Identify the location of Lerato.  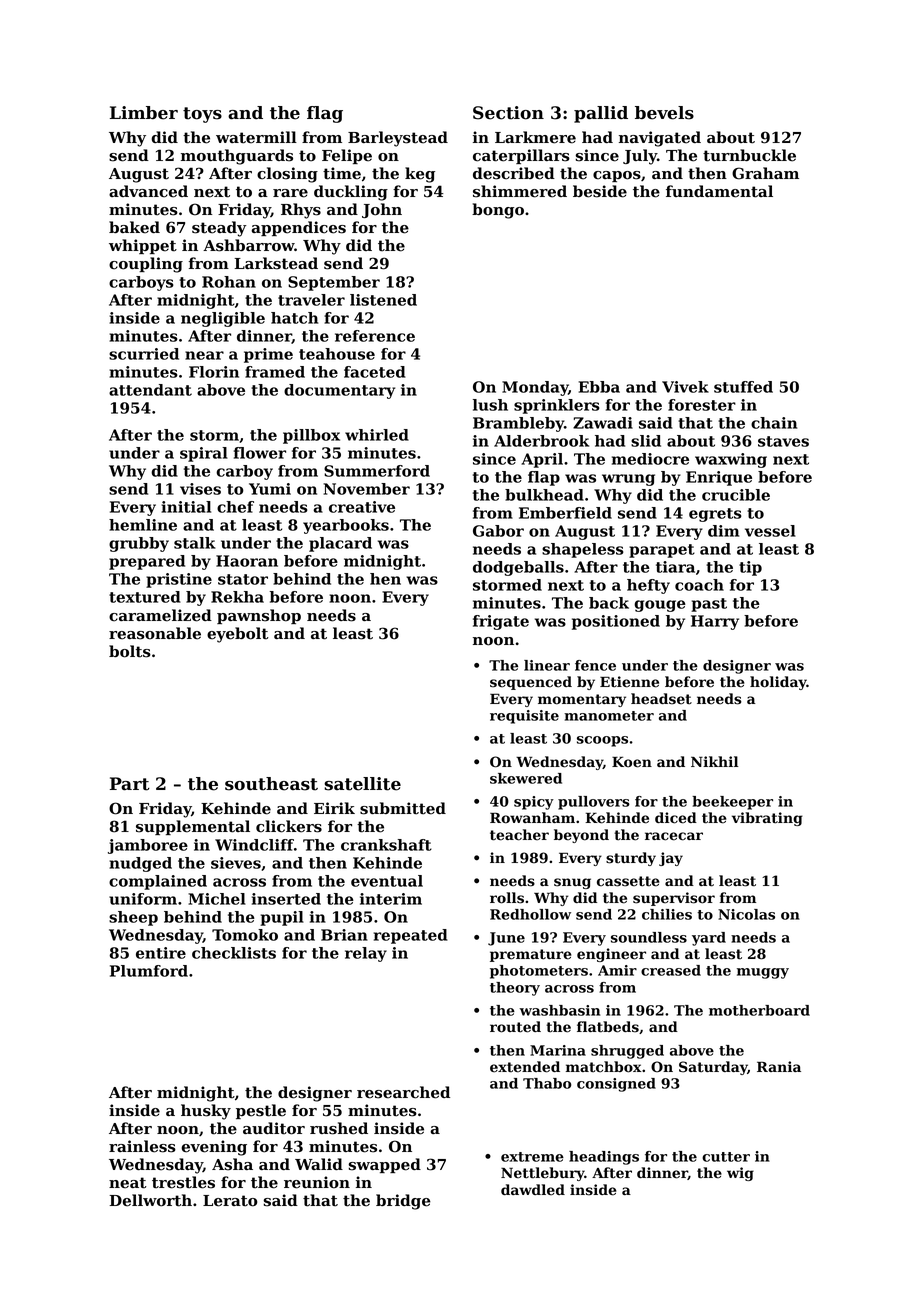
(230, 1201).
